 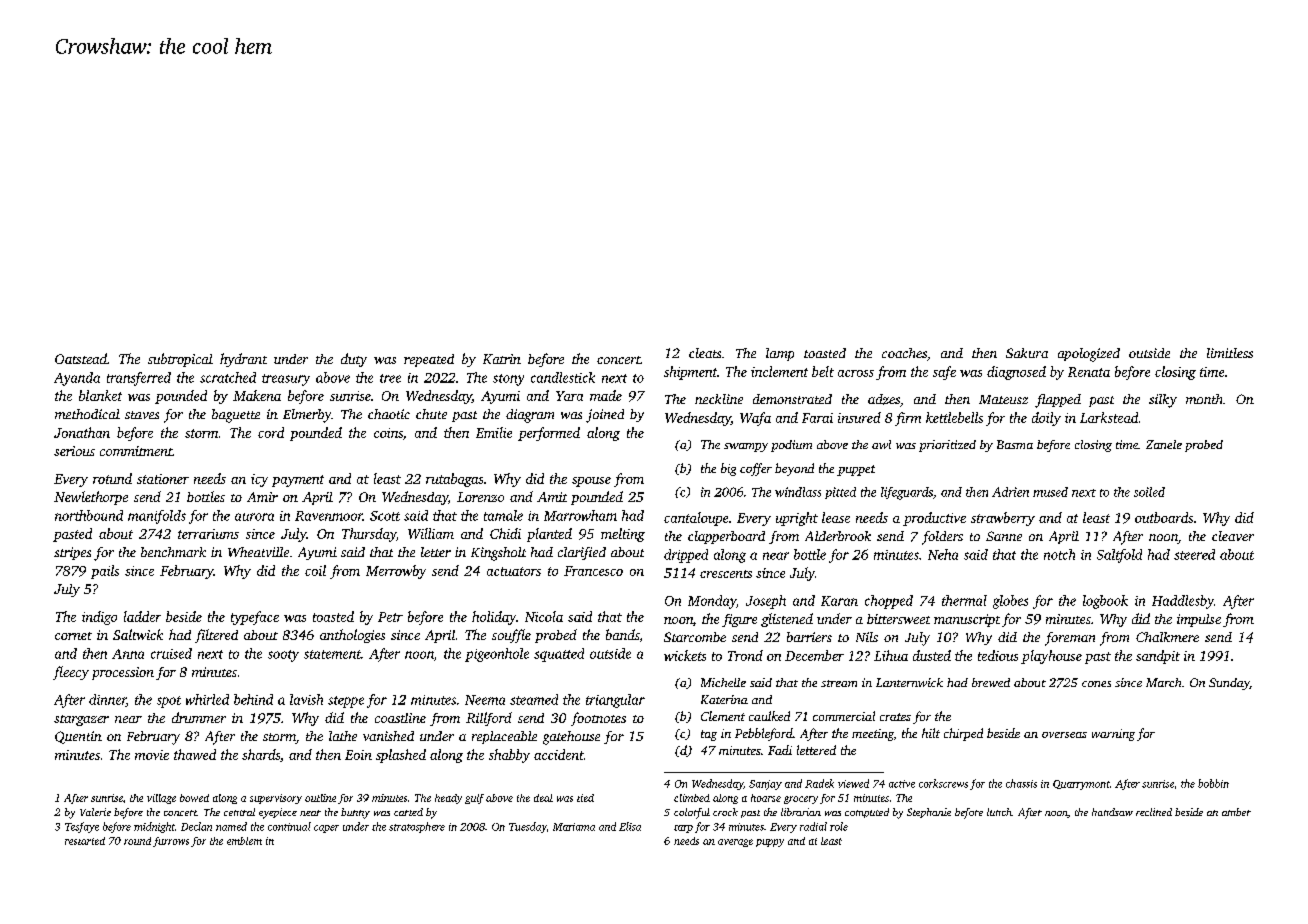 I want to click on apologized, so click(x=1089, y=355).
